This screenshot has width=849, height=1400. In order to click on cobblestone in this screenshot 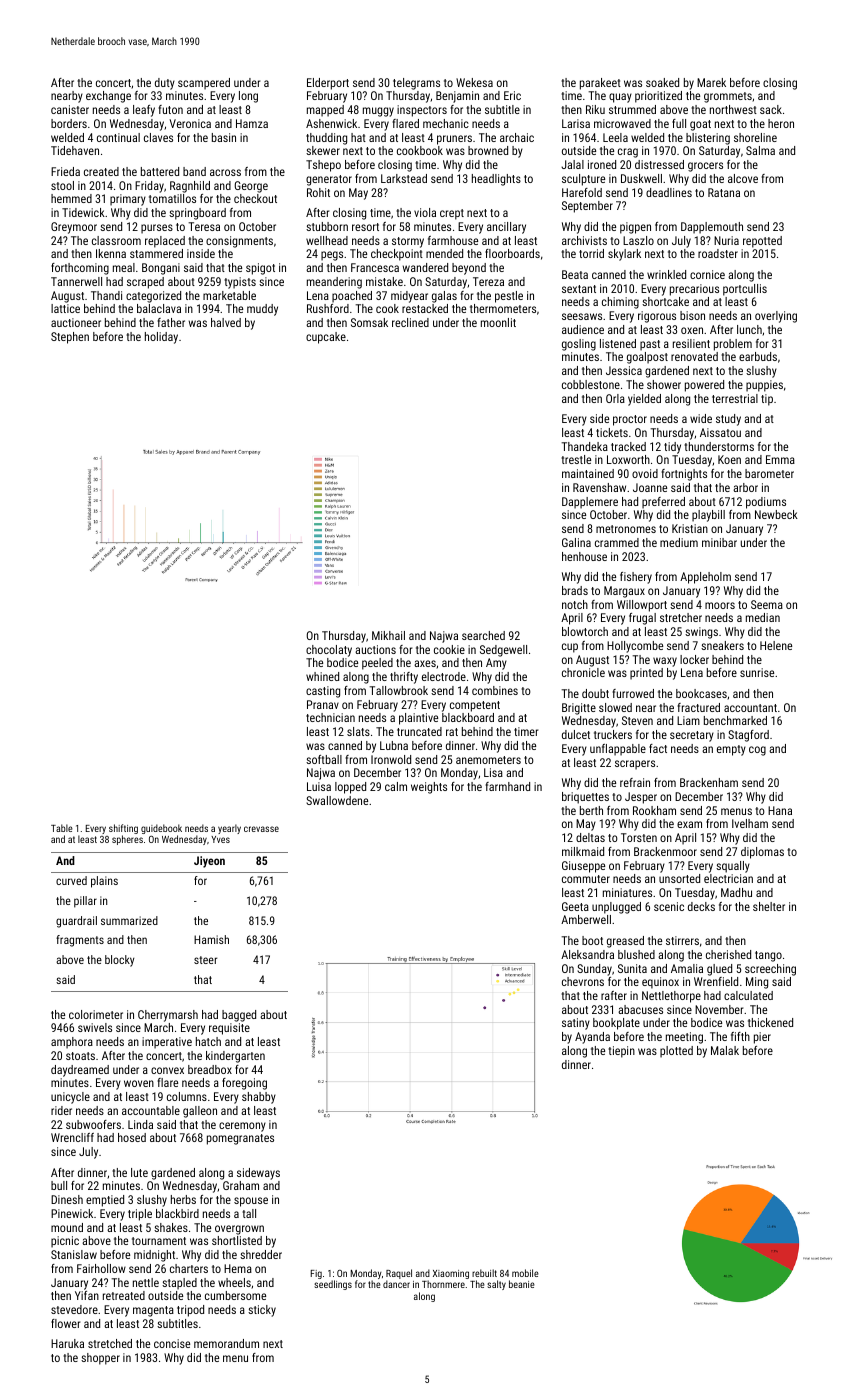, I will do `click(591, 384)`.
